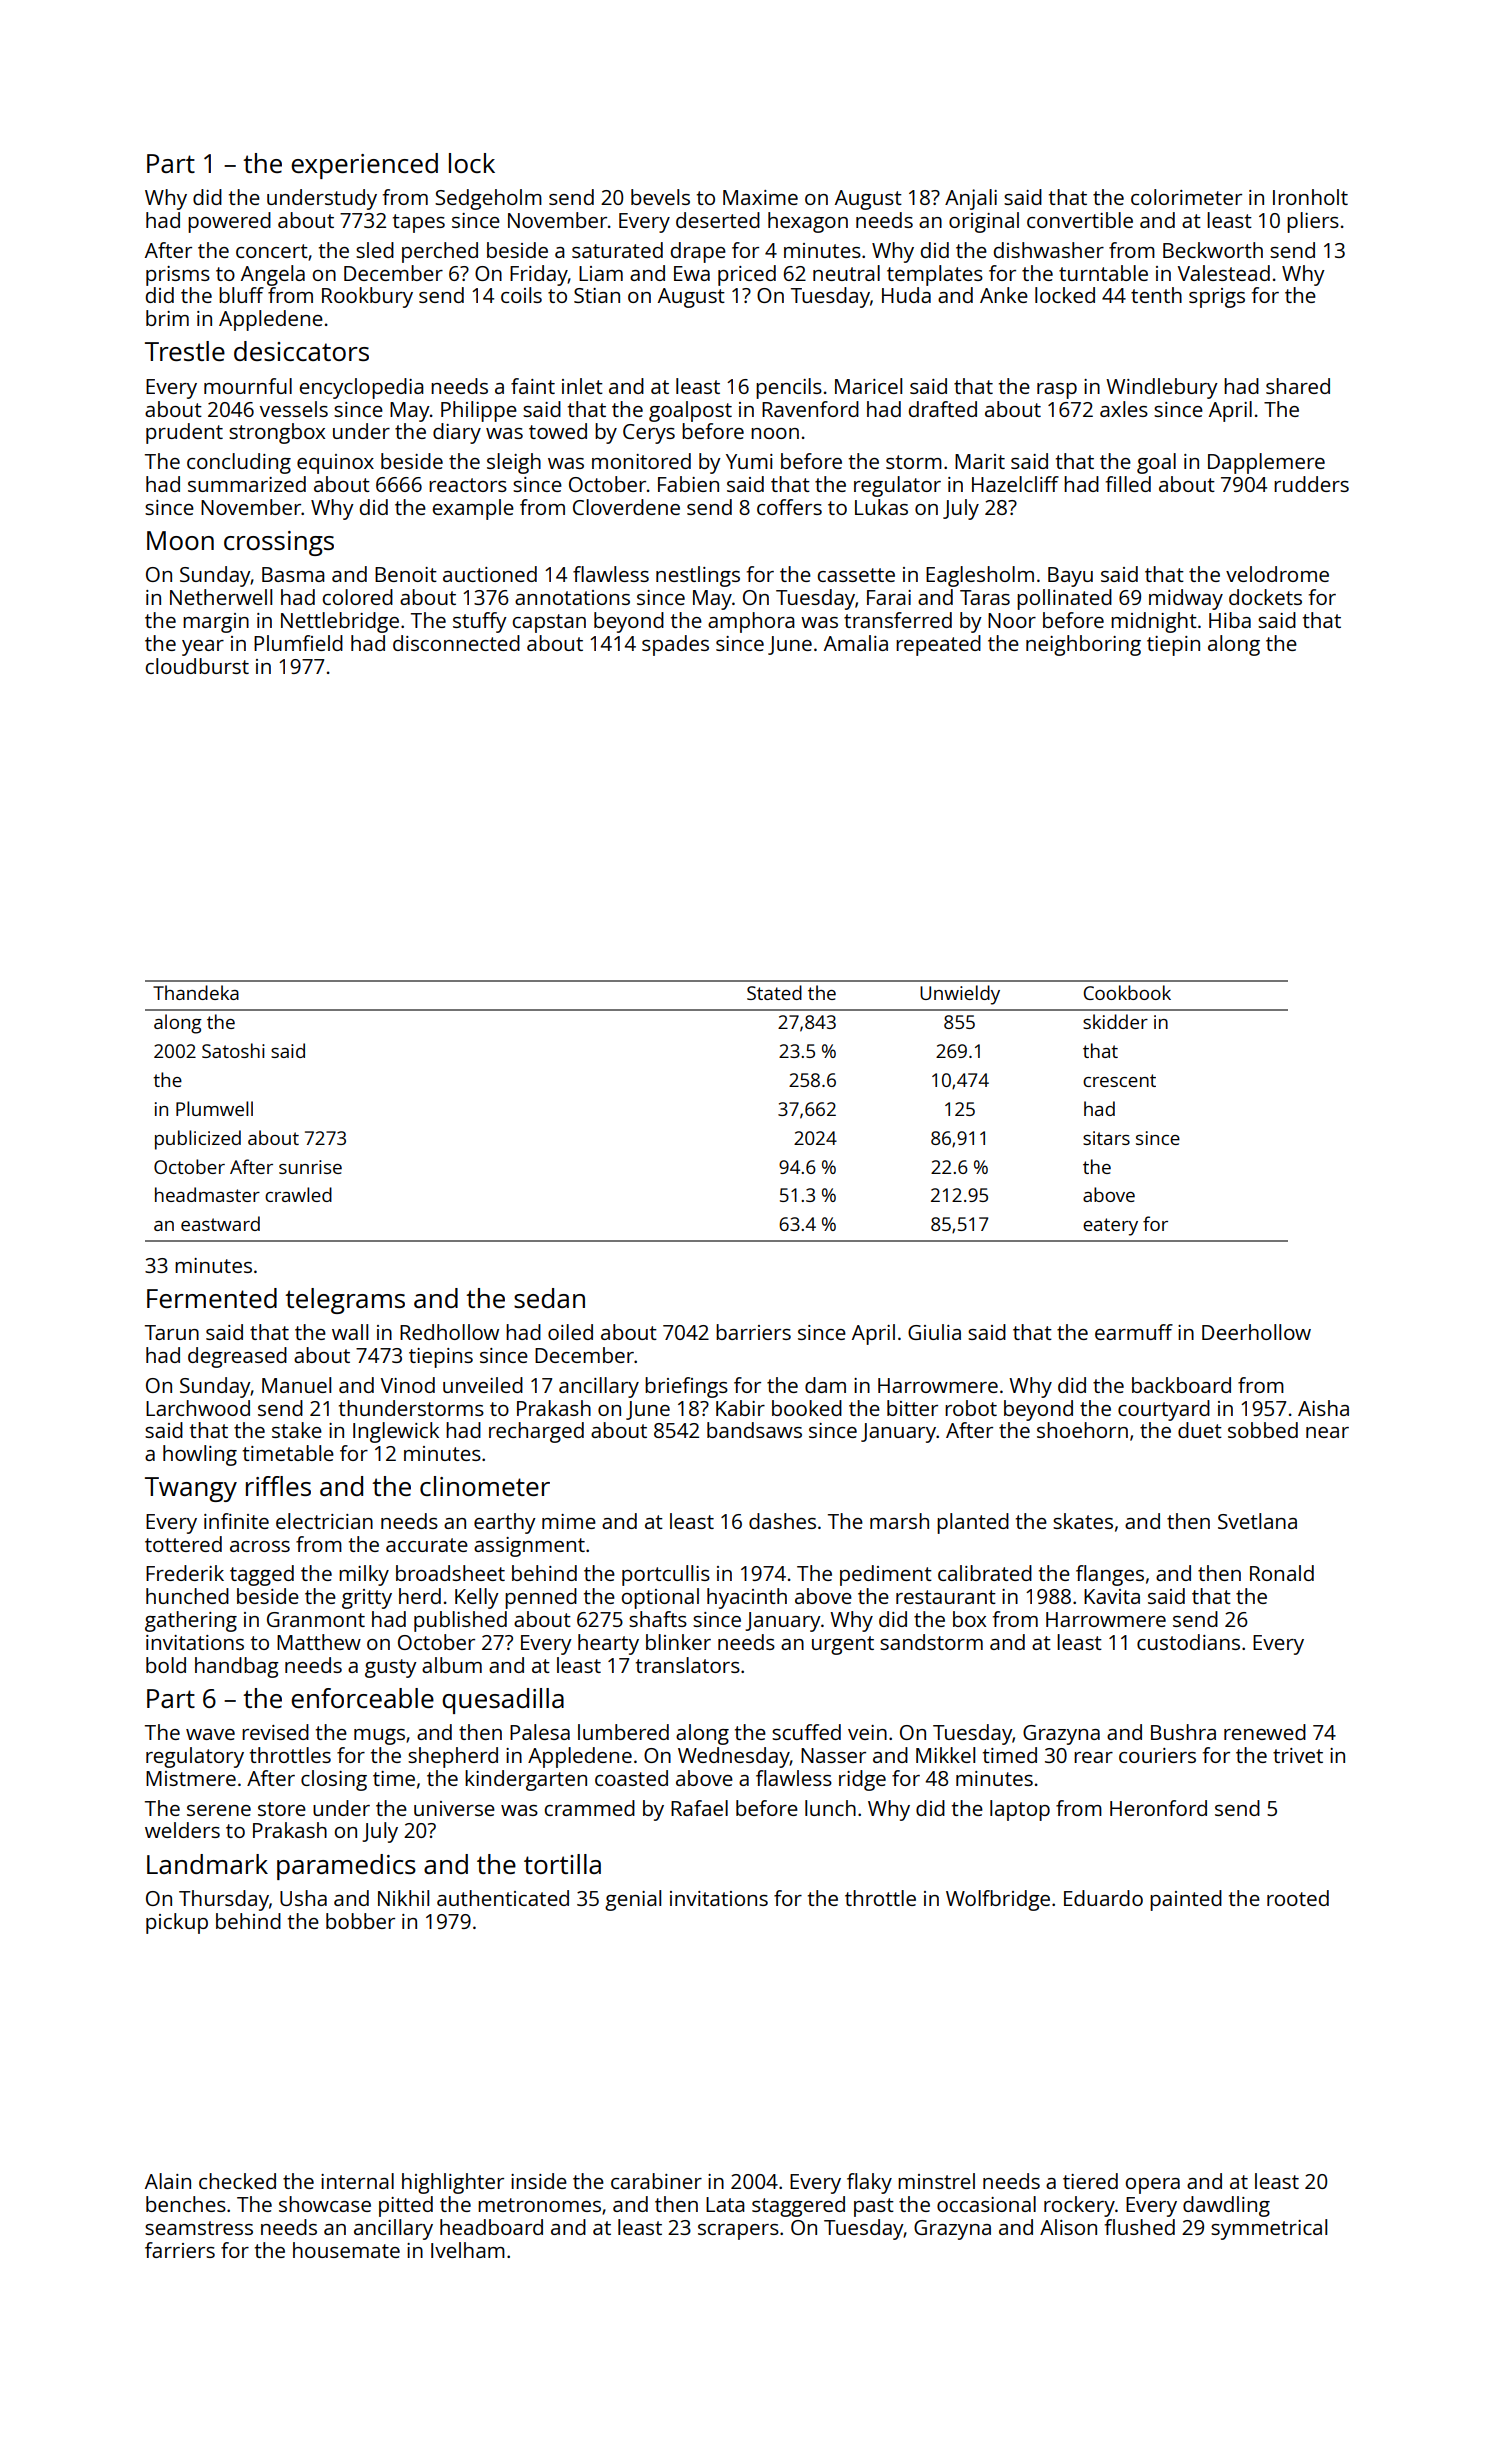 Image resolution: width=1496 pixels, height=2464 pixels. I want to click on mournful, so click(248, 386).
